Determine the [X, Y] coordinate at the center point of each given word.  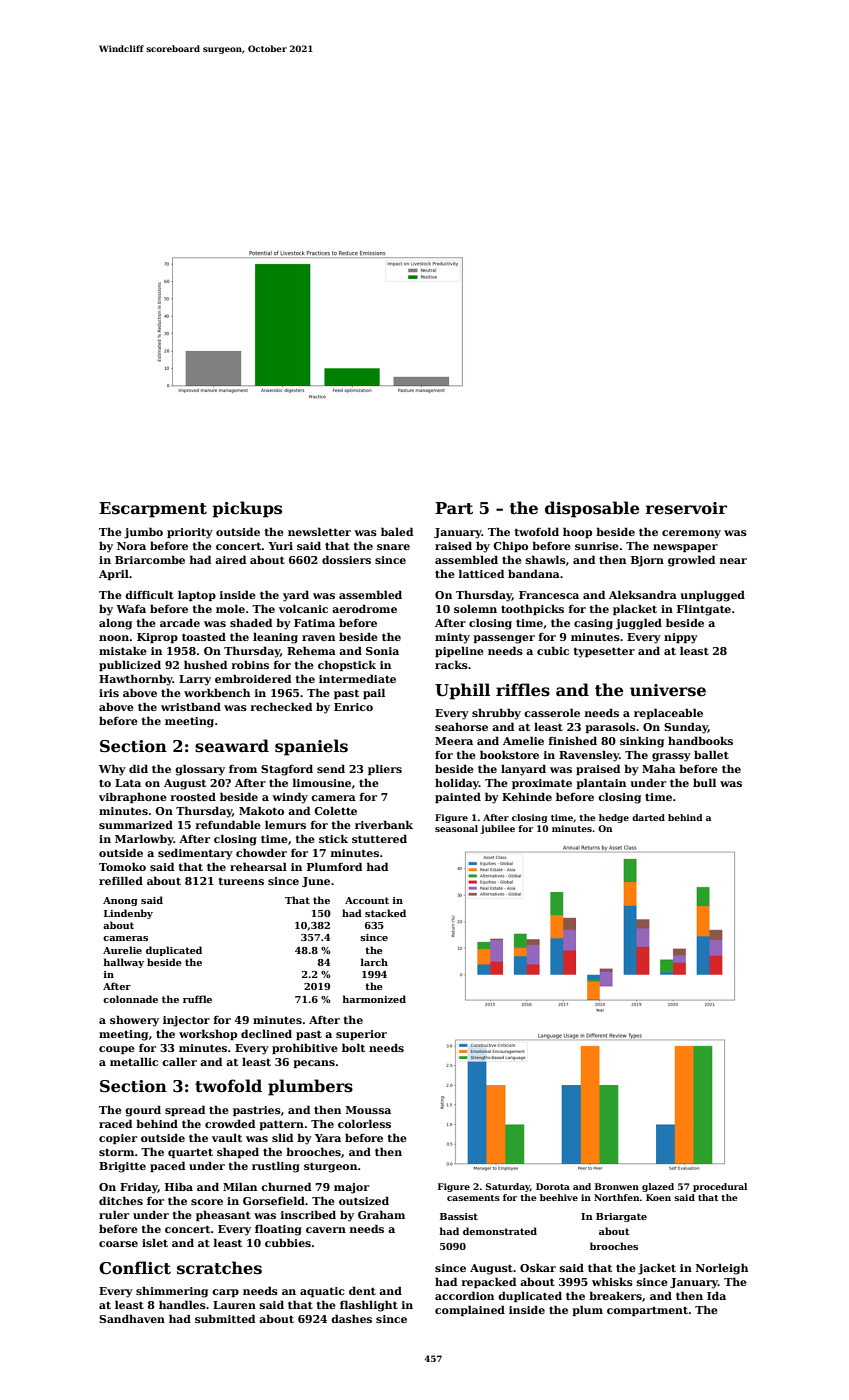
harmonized [374, 999]
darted [648, 817]
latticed [481, 573]
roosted [193, 796]
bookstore [509, 754]
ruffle [197, 999]
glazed [658, 1187]
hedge [614, 818]
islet [155, 1242]
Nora [131, 546]
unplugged [712, 596]
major [351, 1188]
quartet [190, 1153]
